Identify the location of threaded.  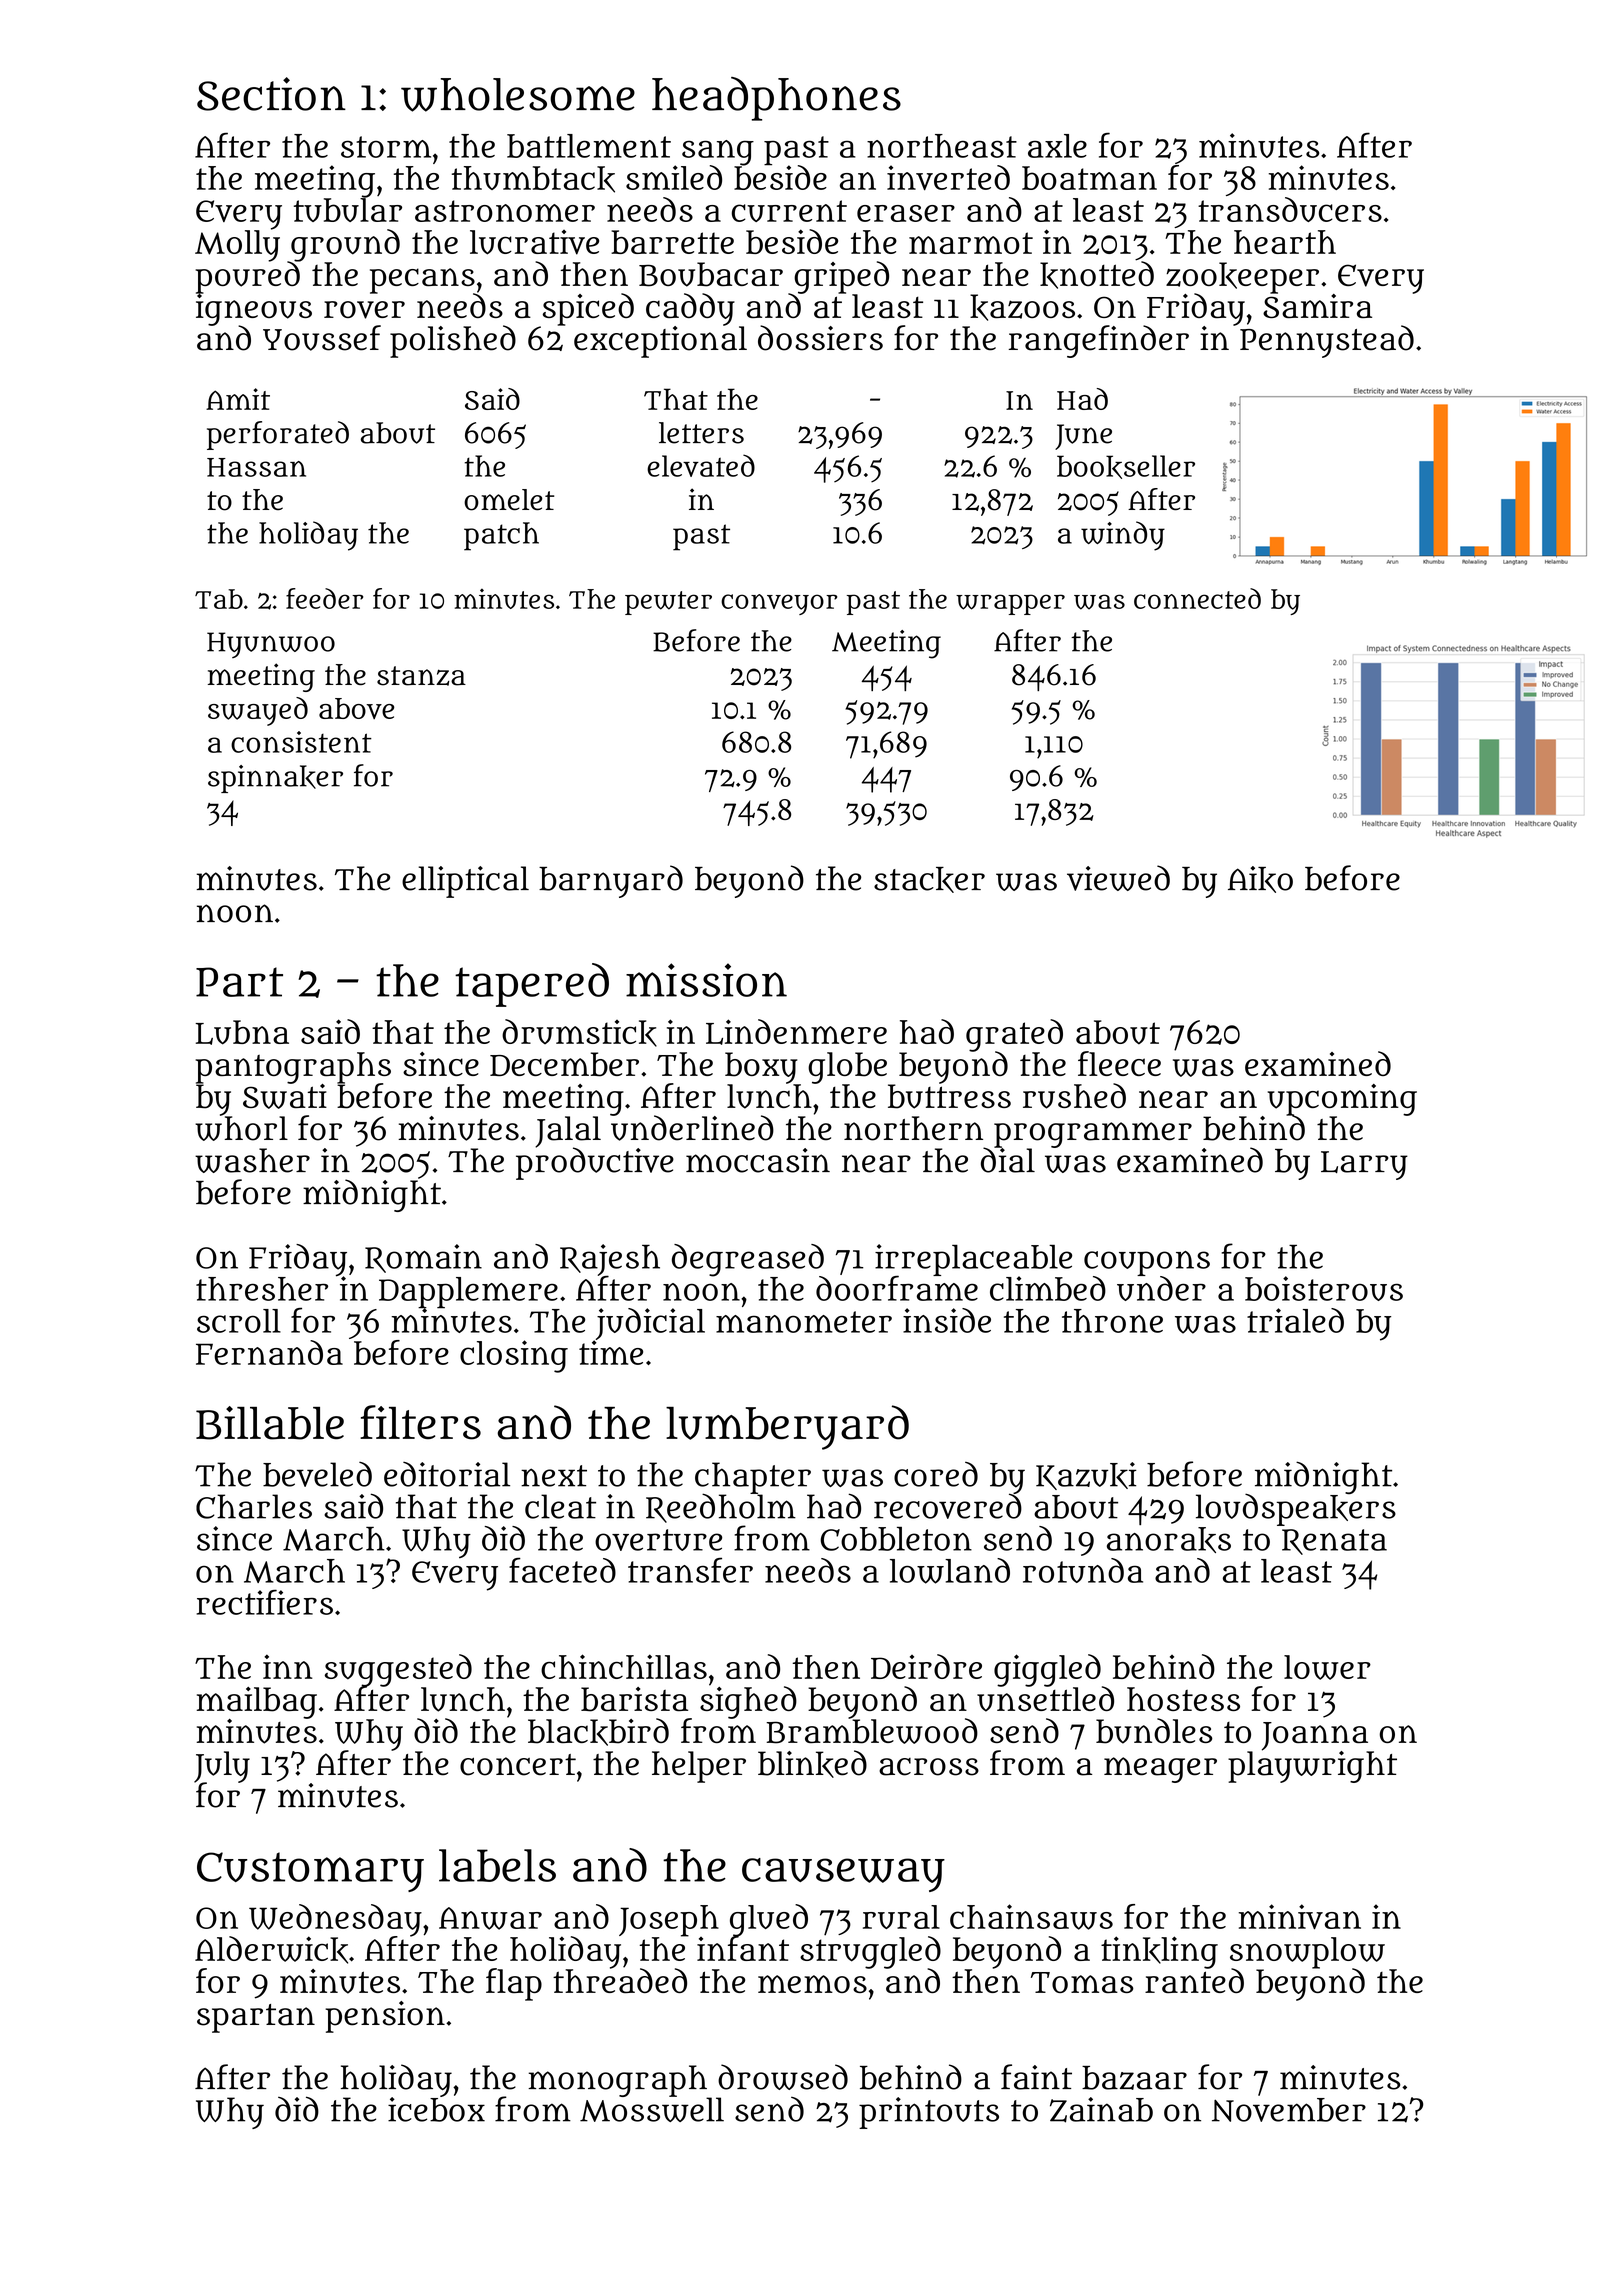
(620, 1980).
